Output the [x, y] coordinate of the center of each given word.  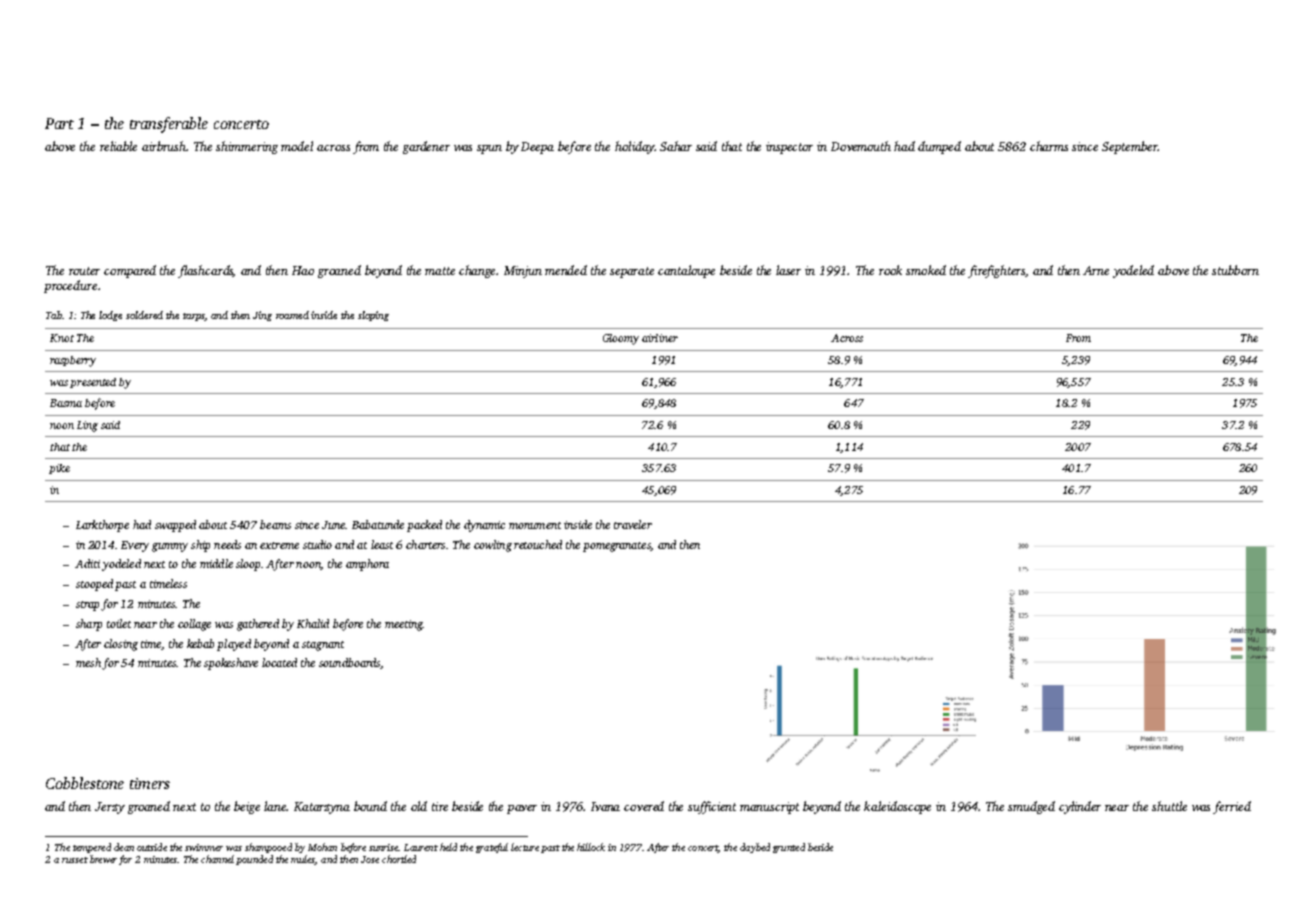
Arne [1096, 270]
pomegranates [616, 547]
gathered [258, 625]
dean [124, 847]
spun [489, 149]
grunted [789, 848]
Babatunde [378, 524]
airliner [660, 338]
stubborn [1235, 270]
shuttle [1169, 806]
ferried [1232, 807]
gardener [426, 147]
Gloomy [621, 339]
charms [1049, 146]
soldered [144, 315]
